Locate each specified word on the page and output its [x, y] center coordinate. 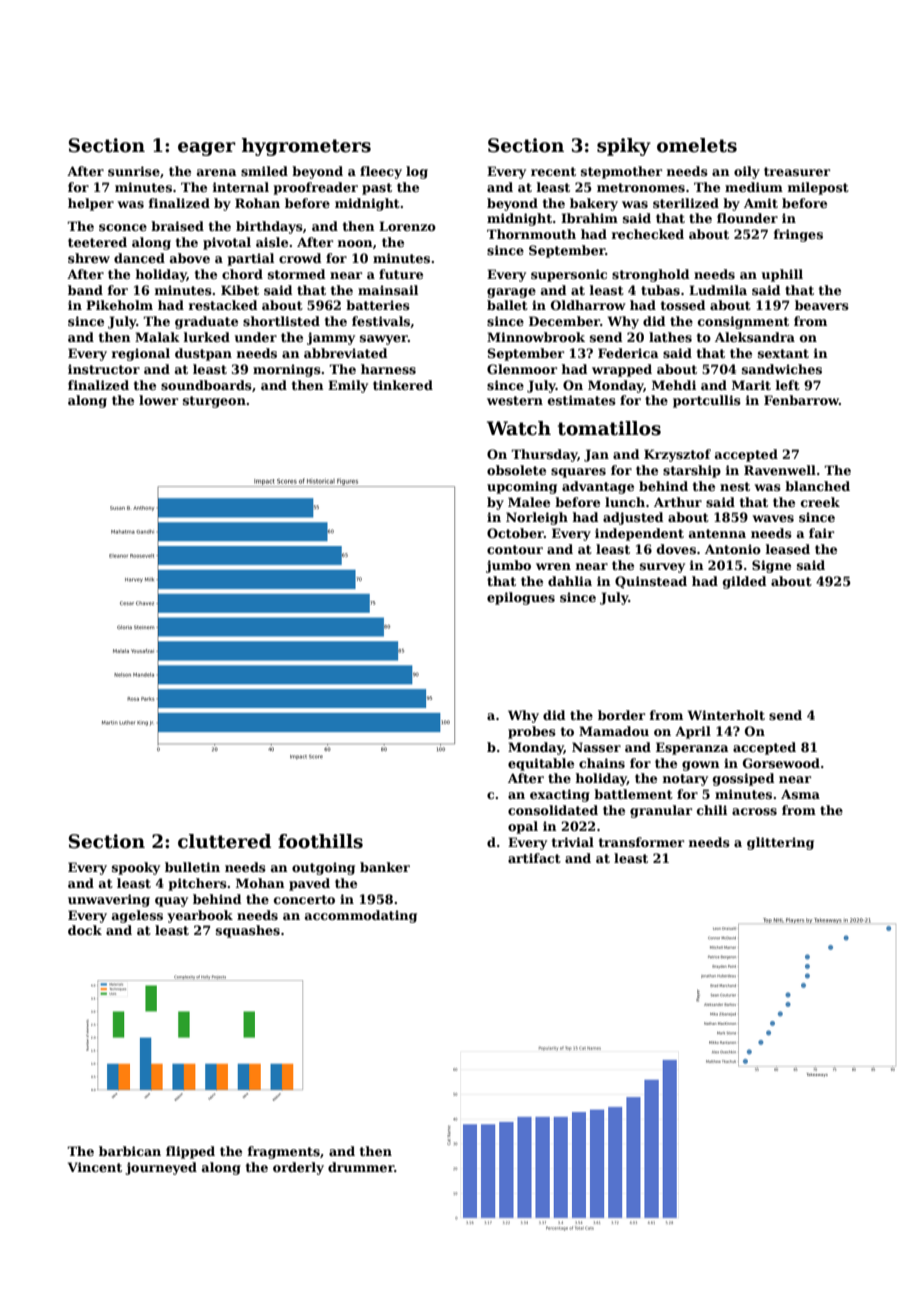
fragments [284, 1152]
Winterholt [726, 715]
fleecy [381, 172]
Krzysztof [677, 455]
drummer [361, 1167]
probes [532, 732]
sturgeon [214, 402]
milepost [818, 188]
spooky [136, 868]
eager [207, 149]
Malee [529, 502]
